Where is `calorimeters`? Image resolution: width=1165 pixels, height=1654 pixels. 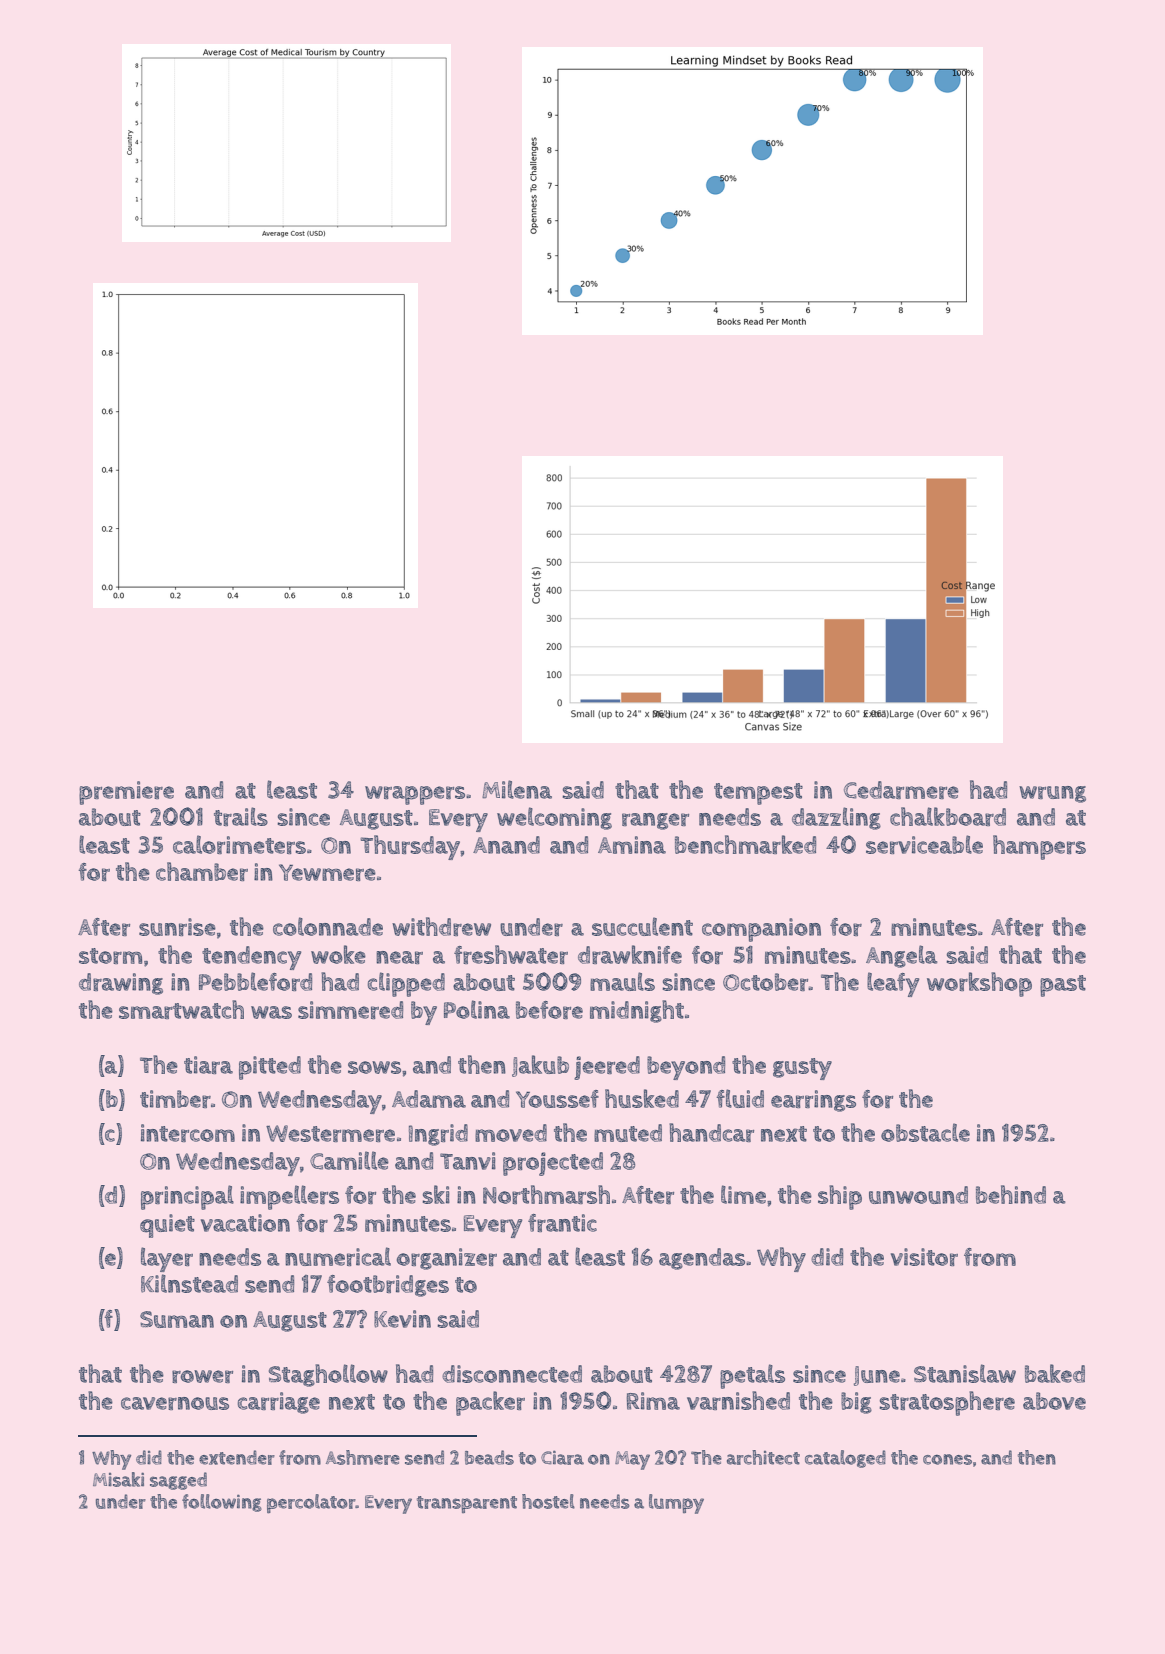 calorimeters is located at coordinates (239, 844).
